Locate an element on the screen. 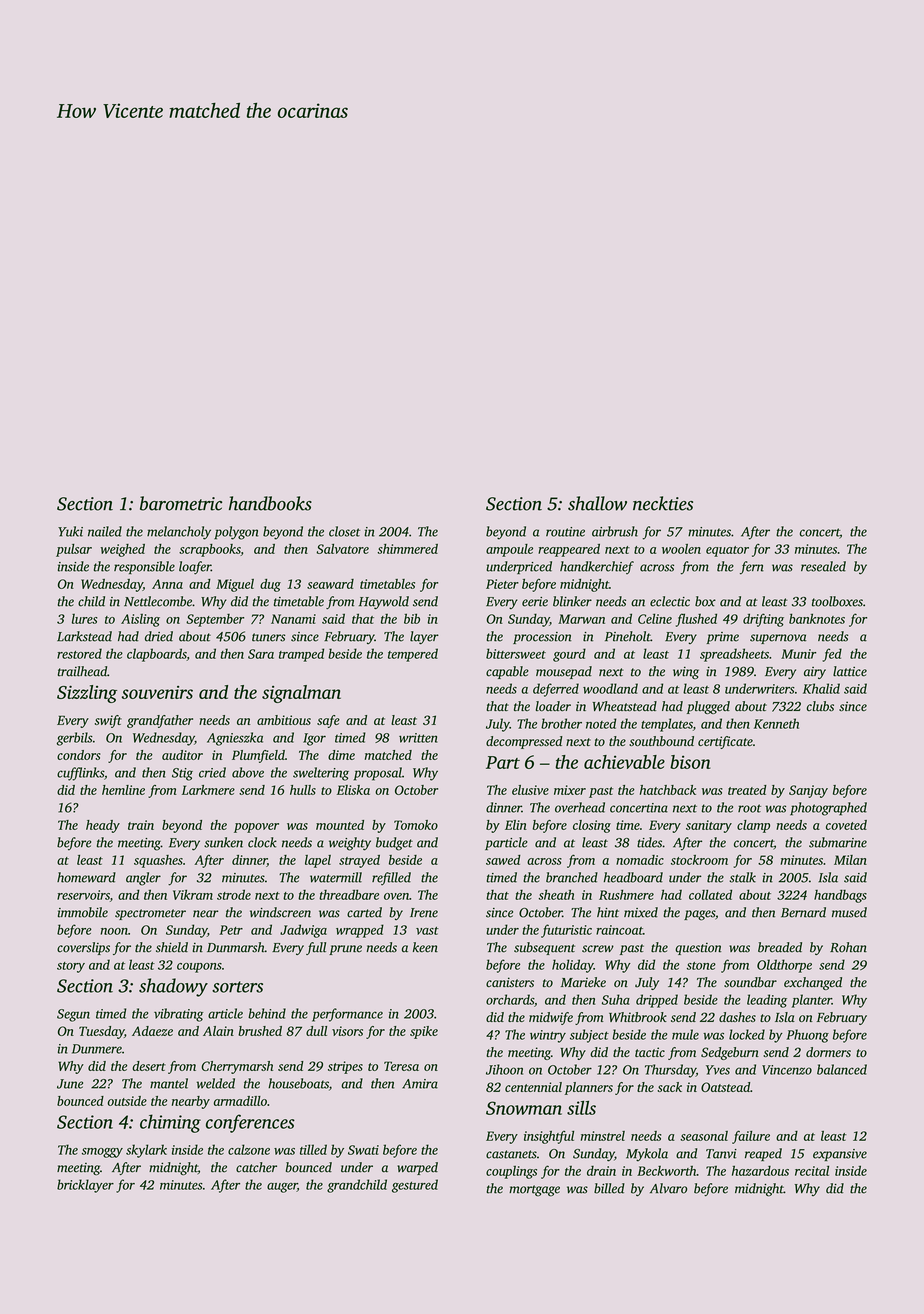 The height and width of the screenshot is (1314, 924). barometric is located at coordinates (181, 503).
